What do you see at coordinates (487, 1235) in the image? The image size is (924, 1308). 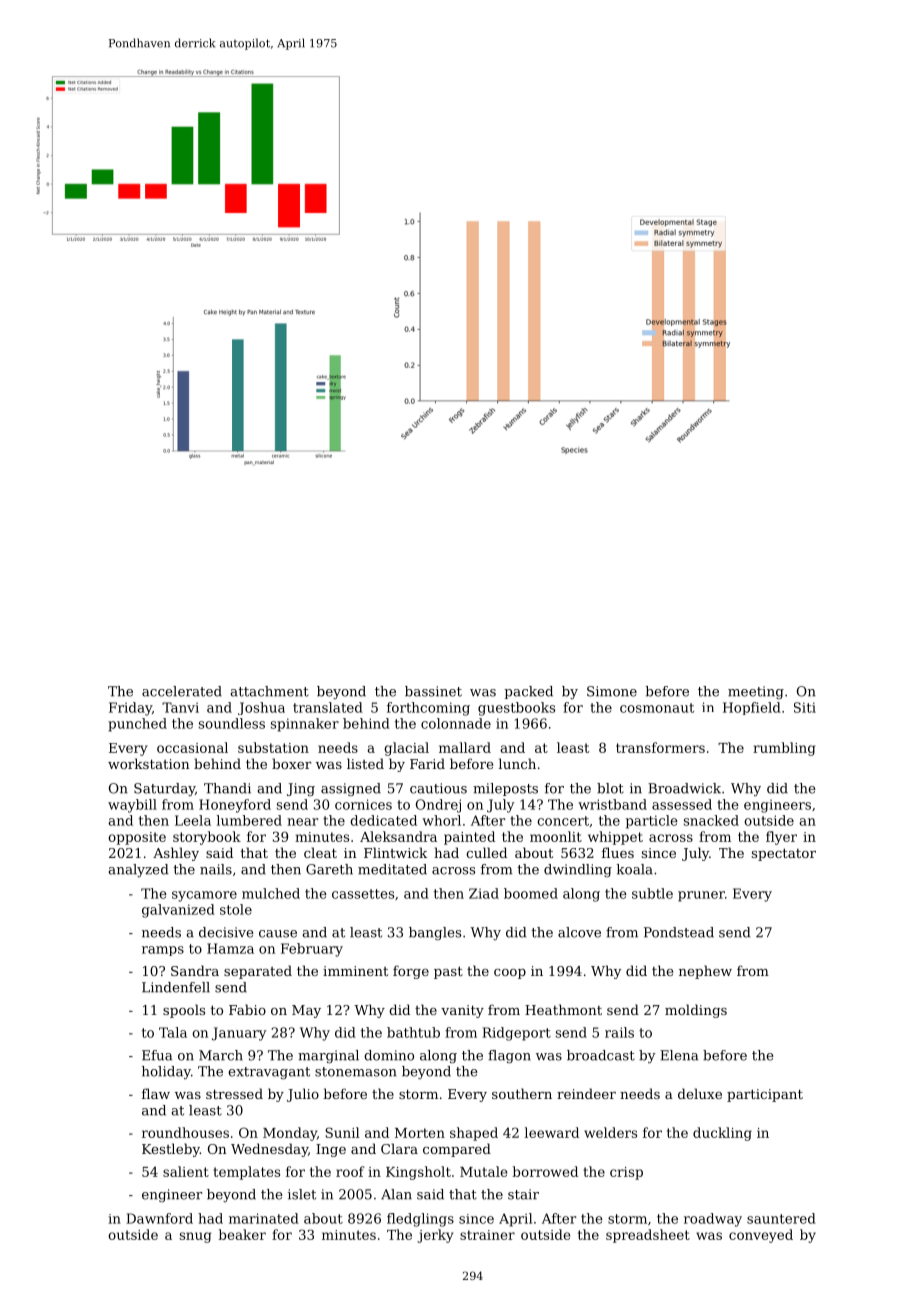 I see `strainer` at bounding box center [487, 1235].
